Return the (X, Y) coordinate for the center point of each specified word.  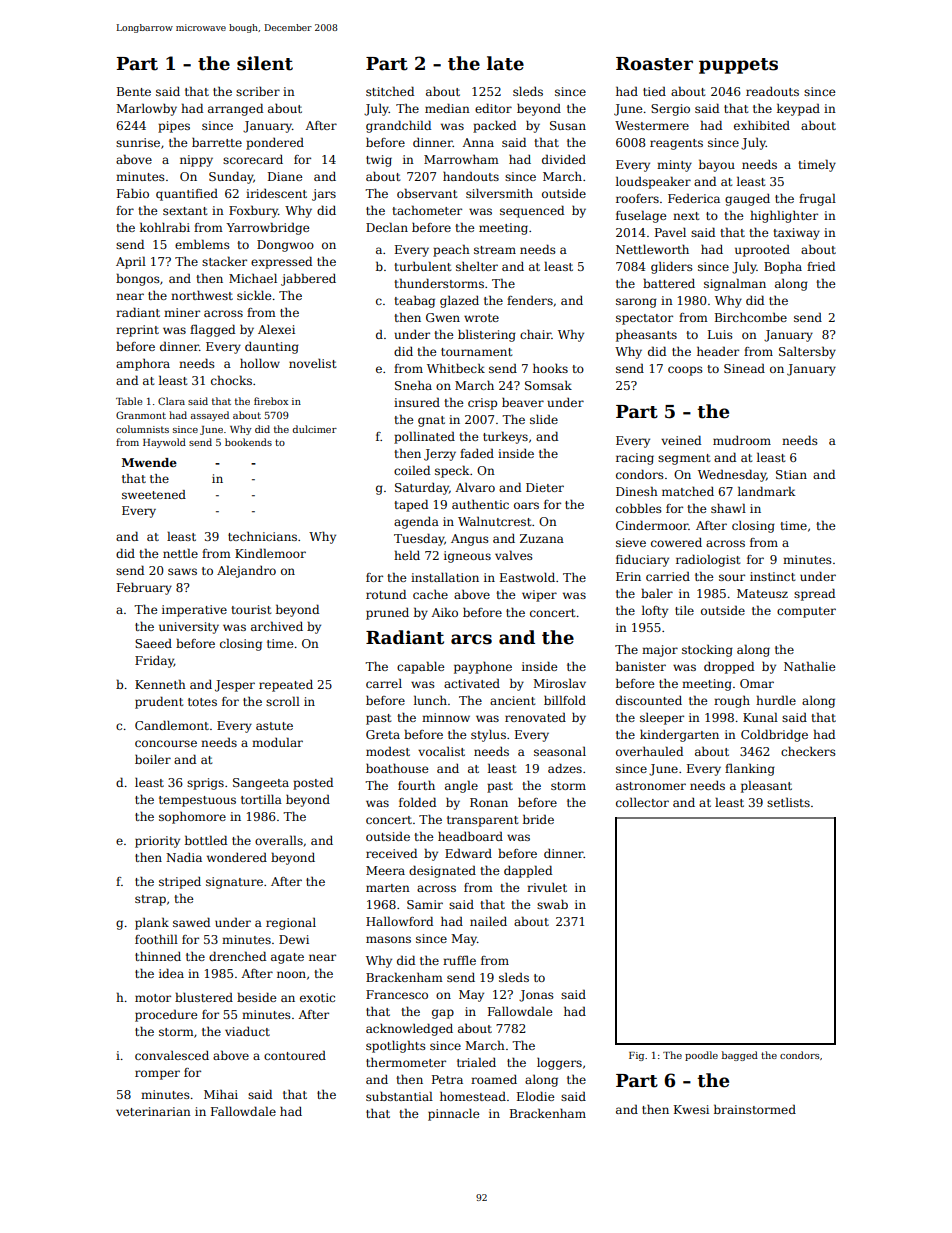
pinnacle (453, 1115)
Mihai (221, 1094)
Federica (694, 198)
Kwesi (691, 1109)
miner (182, 312)
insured (417, 402)
